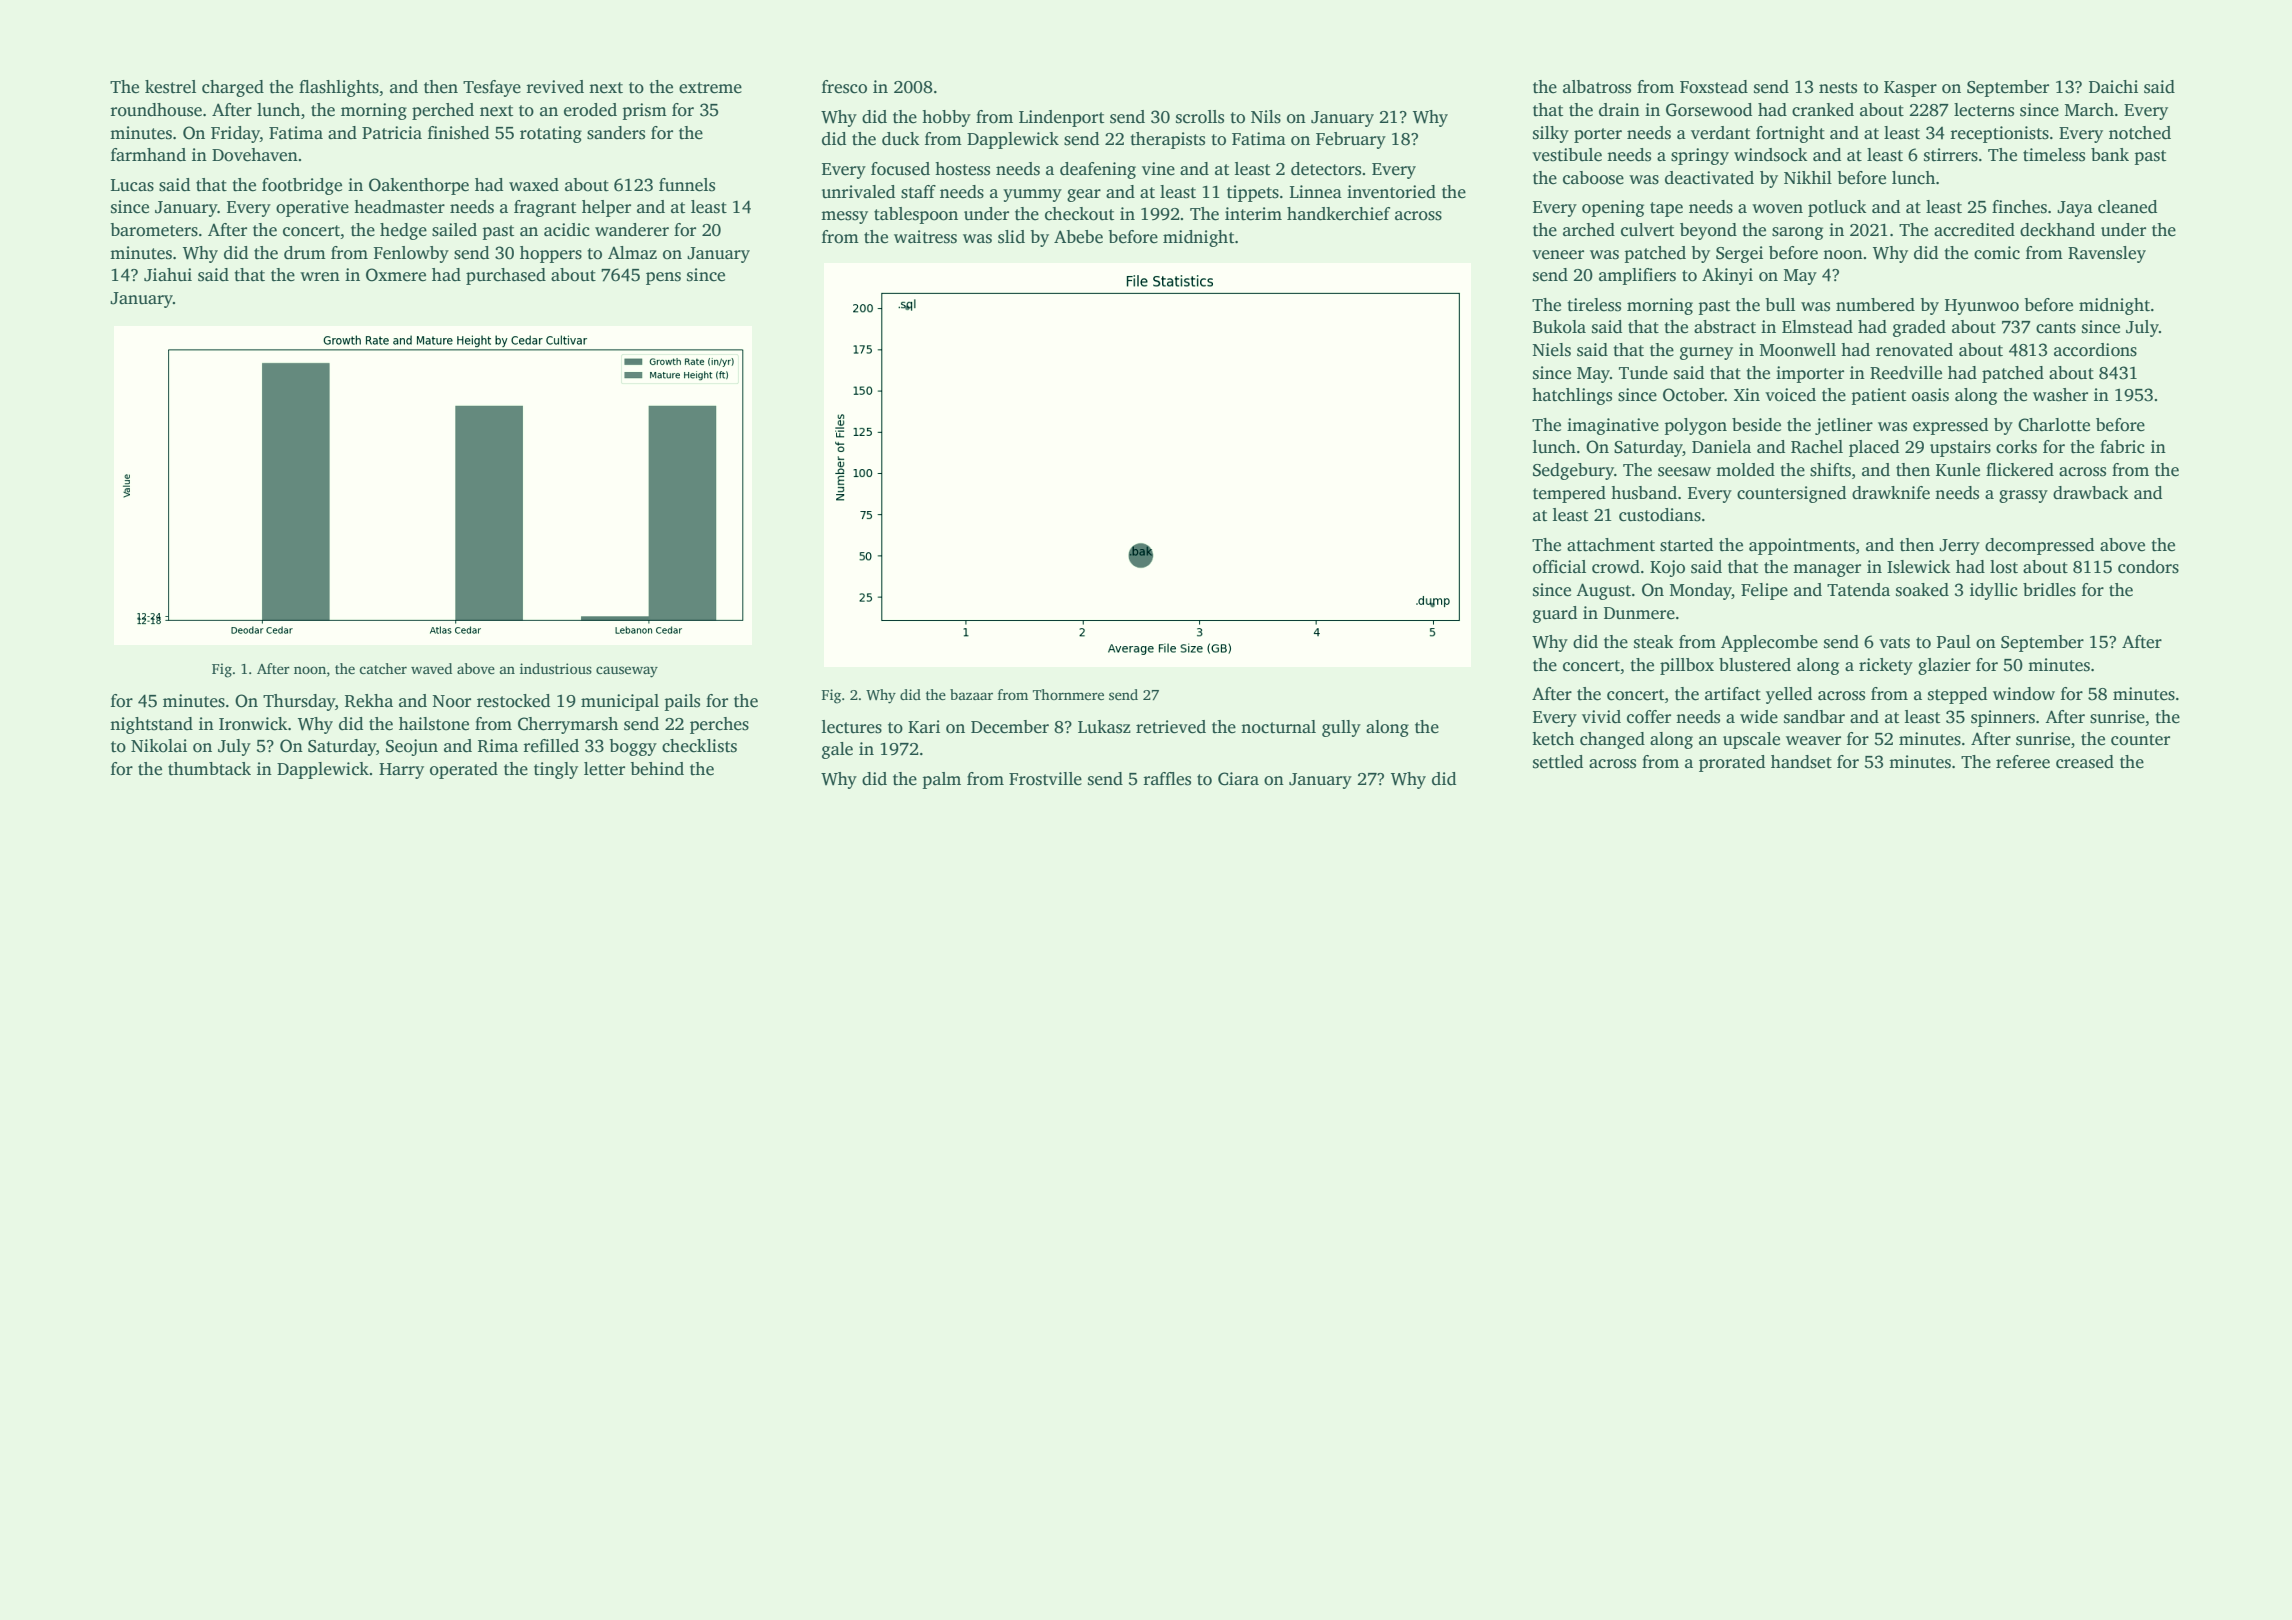 The image size is (2292, 1620). What do you see at coordinates (2113, 87) in the page?
I see `Daichi` at bounding box center [2113, 87].
